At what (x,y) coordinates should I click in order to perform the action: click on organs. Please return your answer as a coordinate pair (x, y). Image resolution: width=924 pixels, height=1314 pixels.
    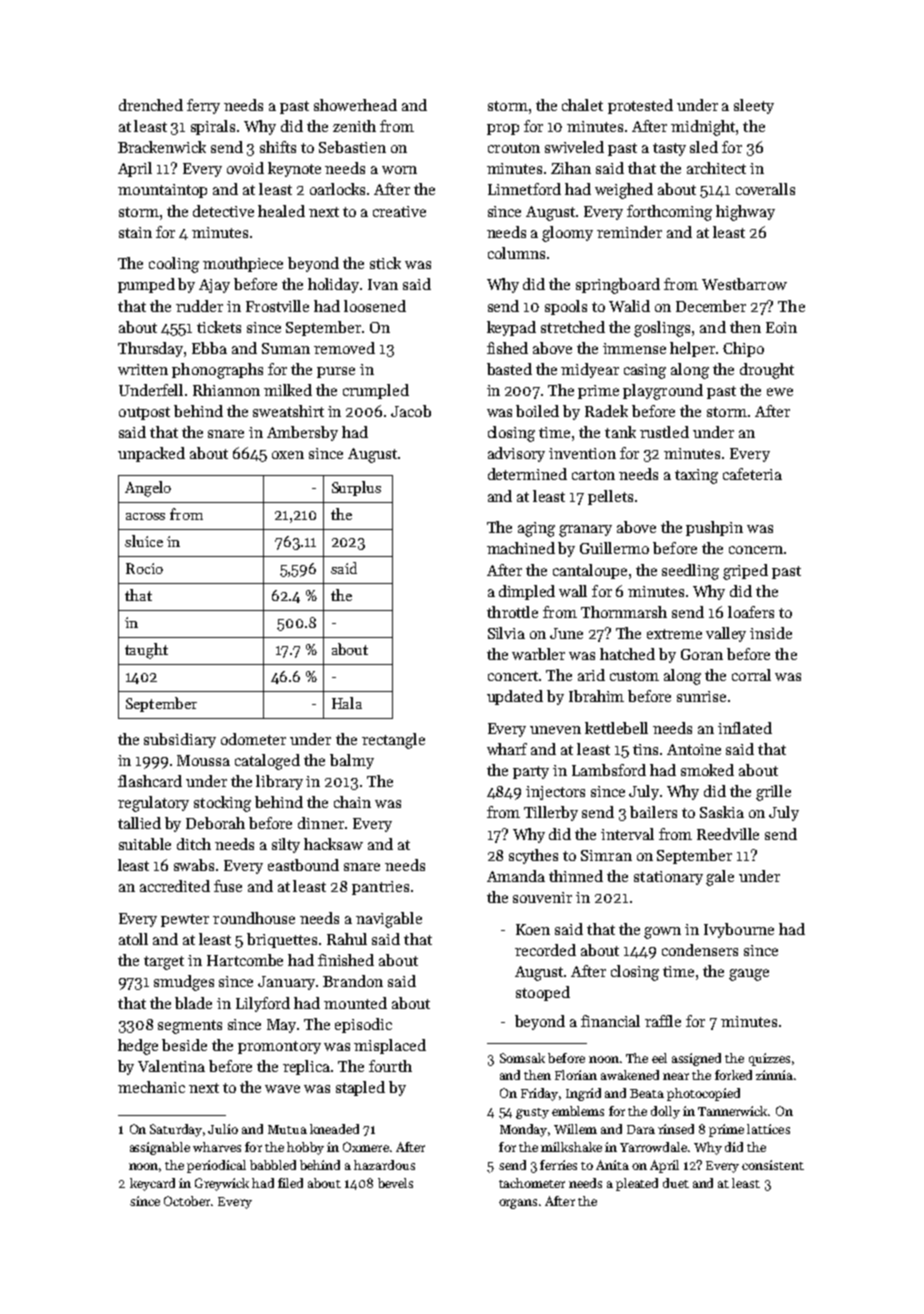
    Looking at the image, I should click on (518, 1204).
